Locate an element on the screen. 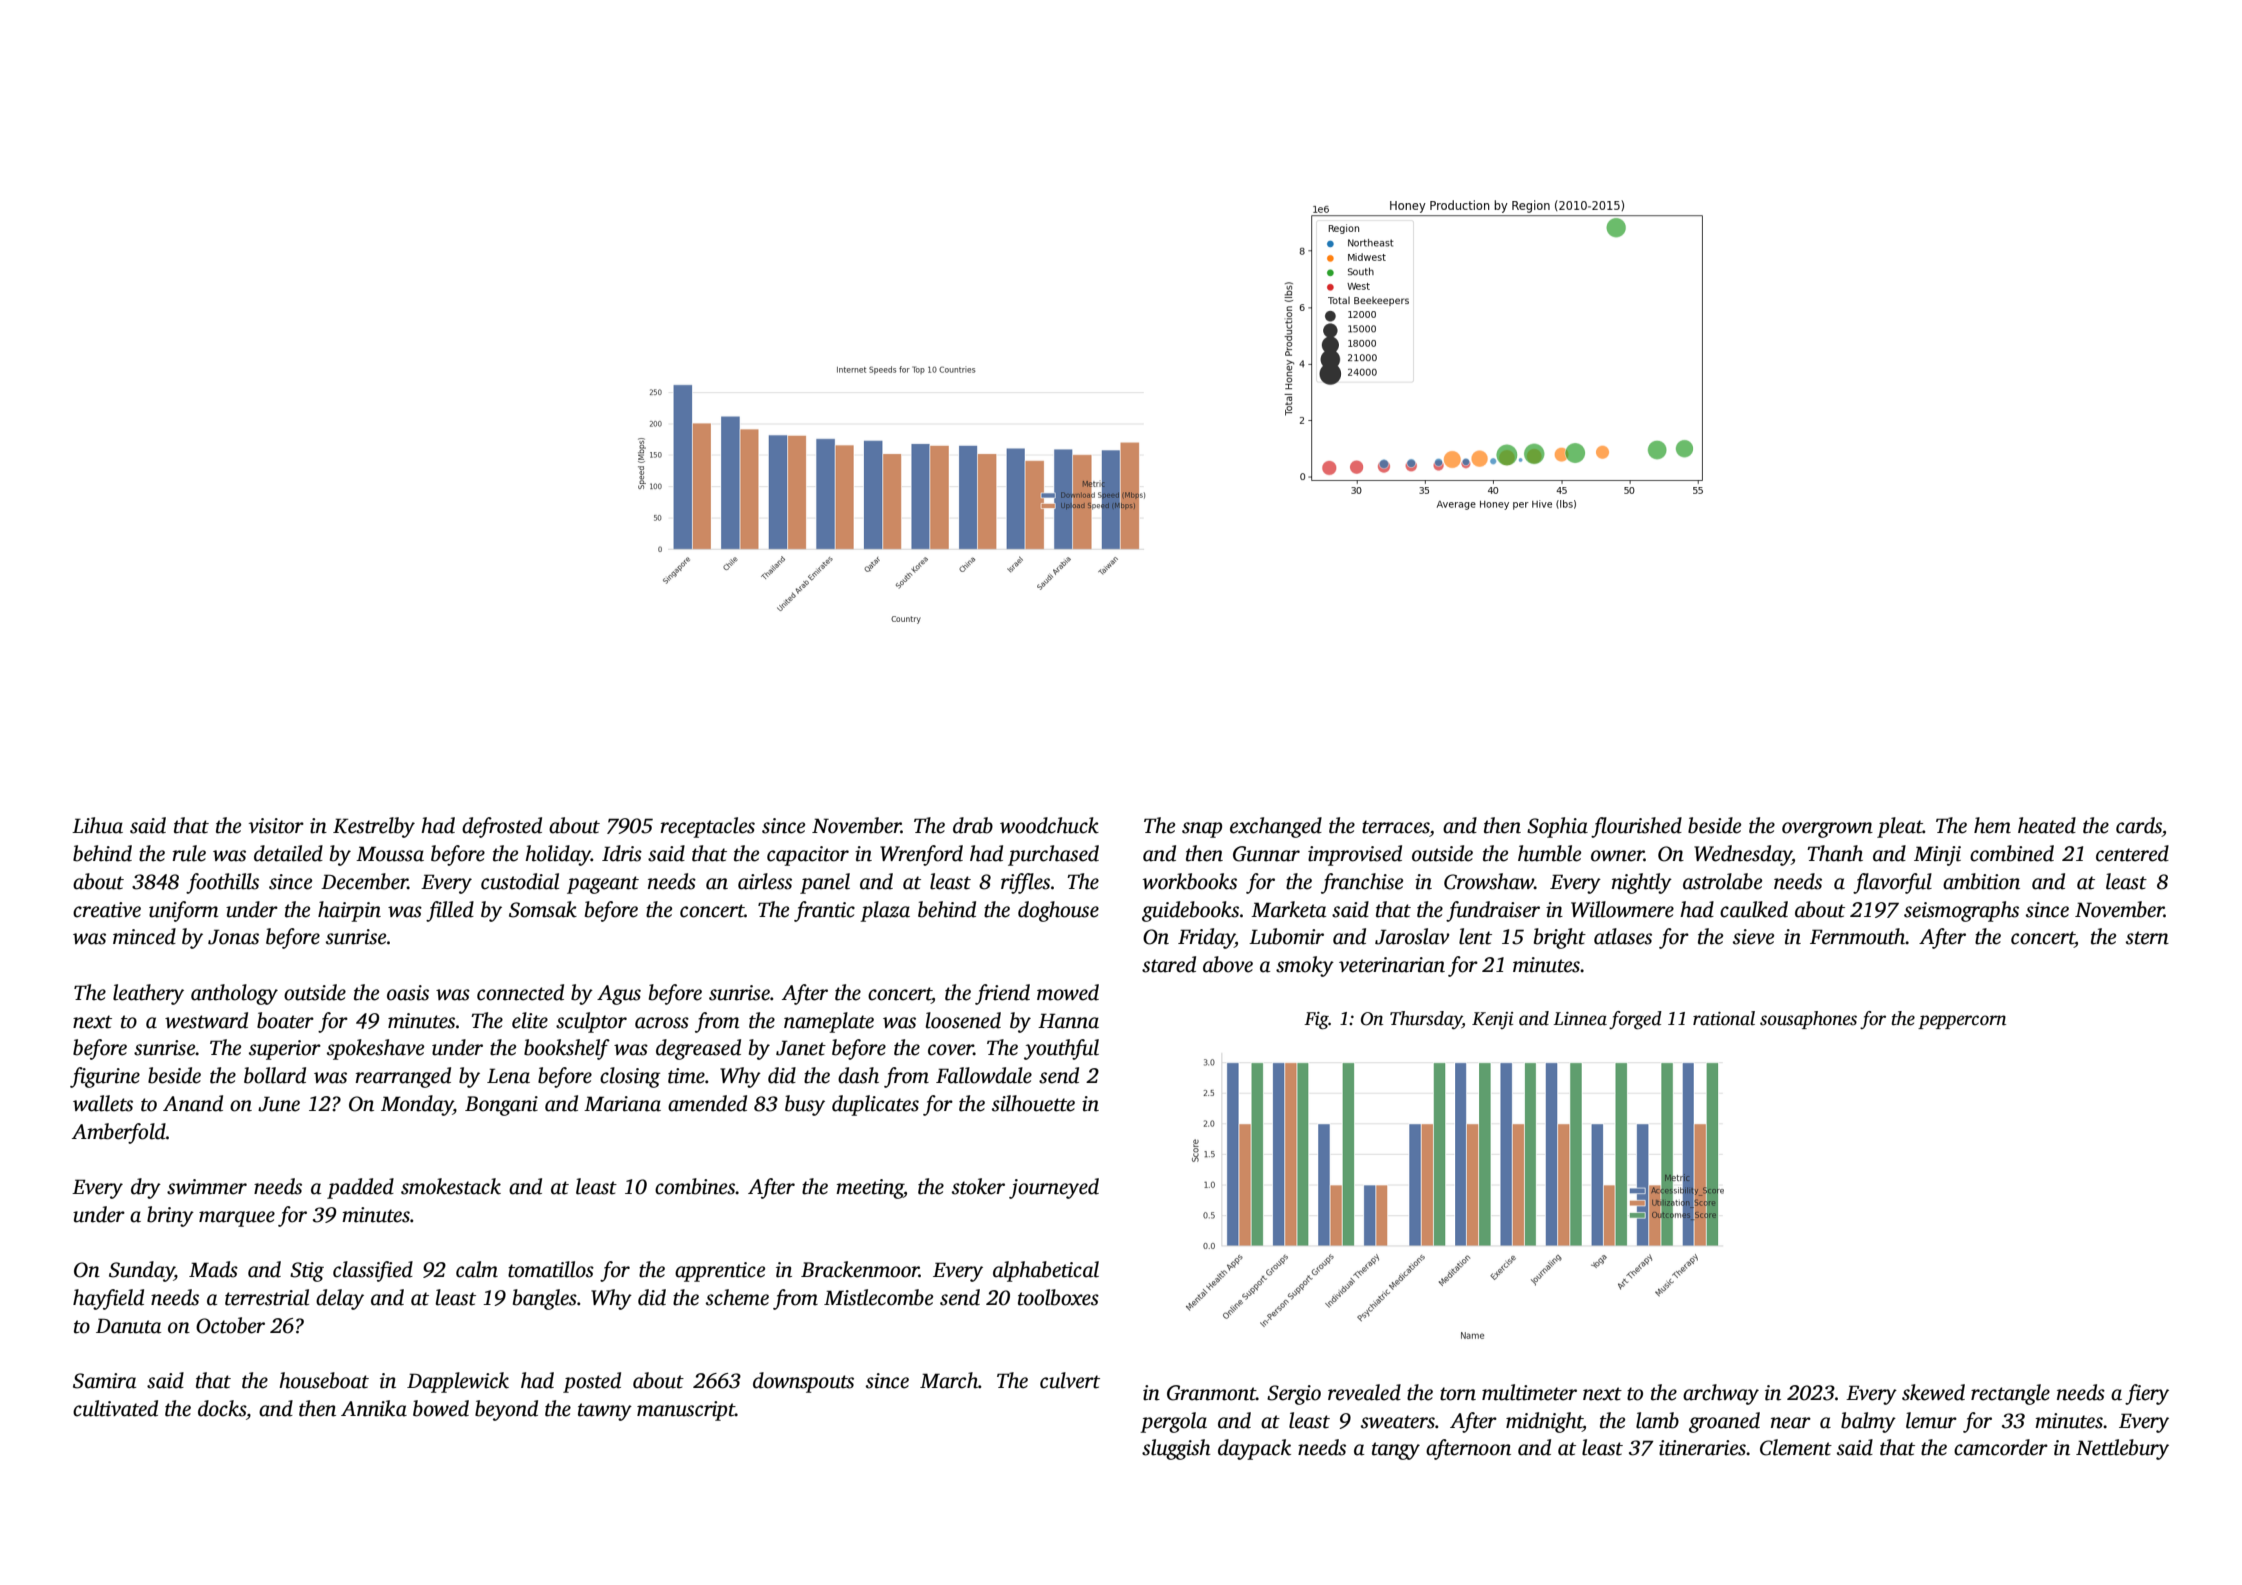 The width and height of the screenshot is (2242, 1585). sieve is located at coordinates (1753, 937).
